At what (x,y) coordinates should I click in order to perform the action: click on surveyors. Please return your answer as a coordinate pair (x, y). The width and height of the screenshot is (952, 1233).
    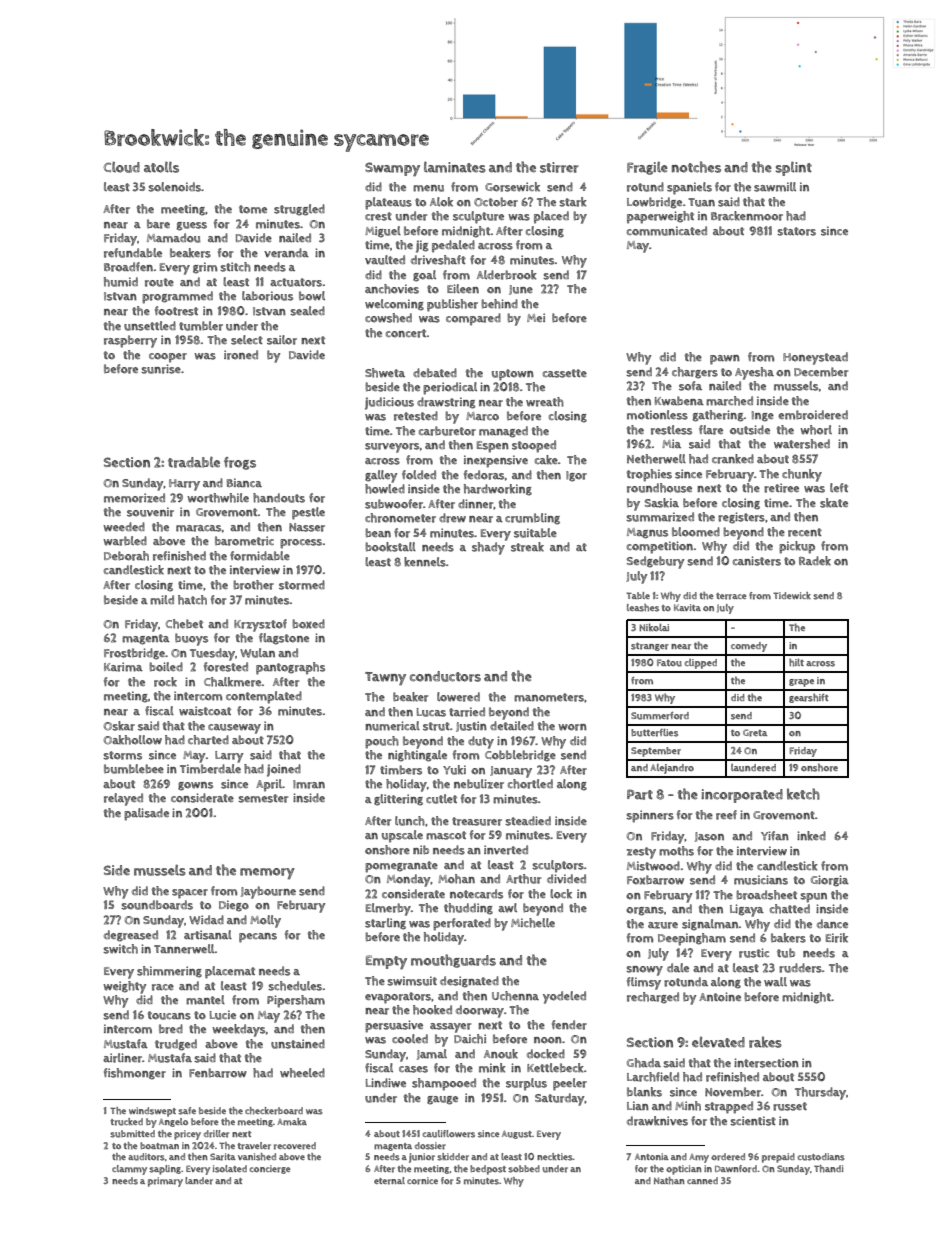
    Looking at the image, I should click on (392, 448).
